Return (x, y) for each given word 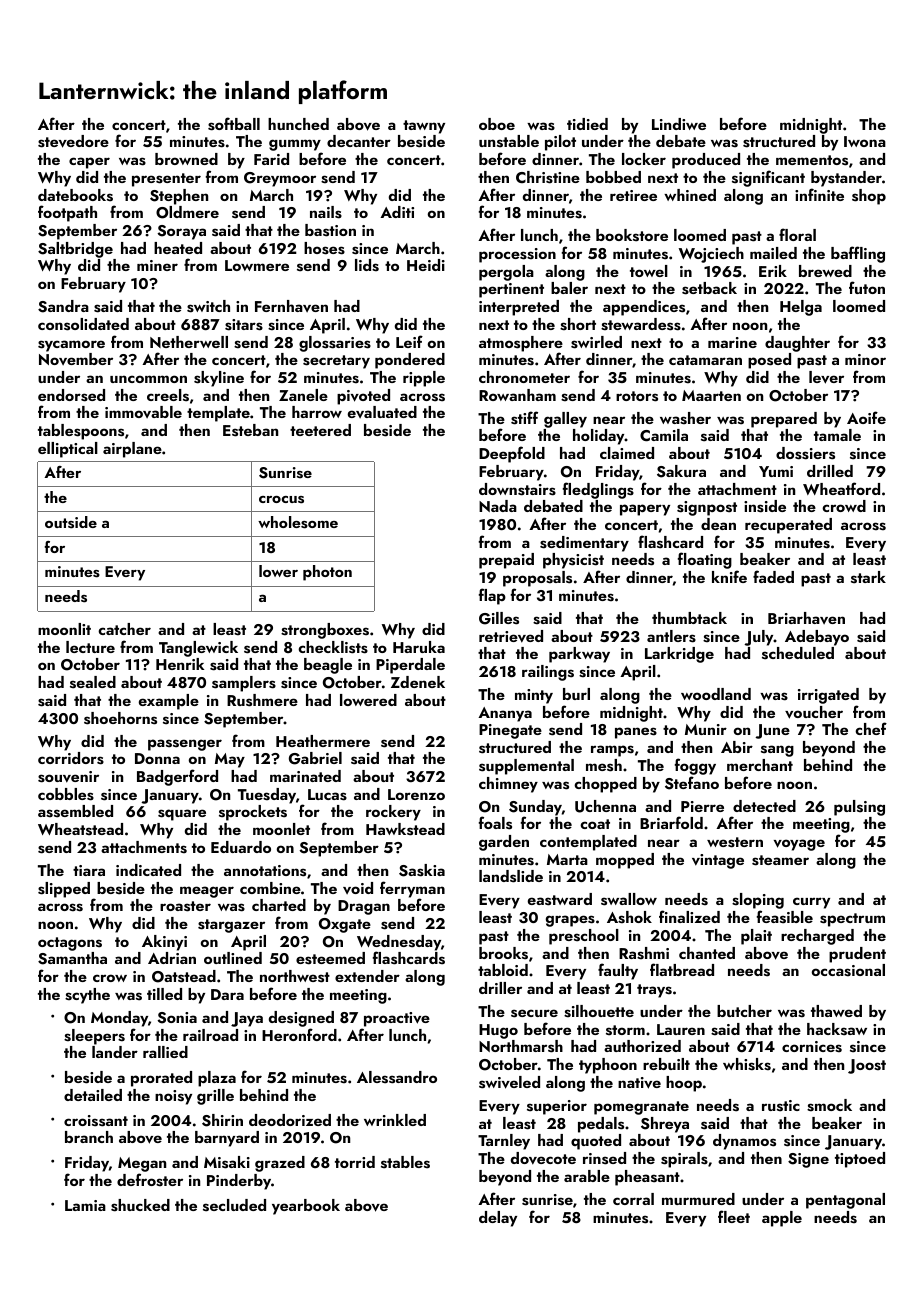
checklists (333, 647)
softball (234, 124)
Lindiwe (679, 124)
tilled (164, 994)
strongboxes (325, 631)
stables (405, 1162)
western (735, 842)
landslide (511, 876)
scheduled (798, 653)
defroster (150, 1180)
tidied (587, 124)
